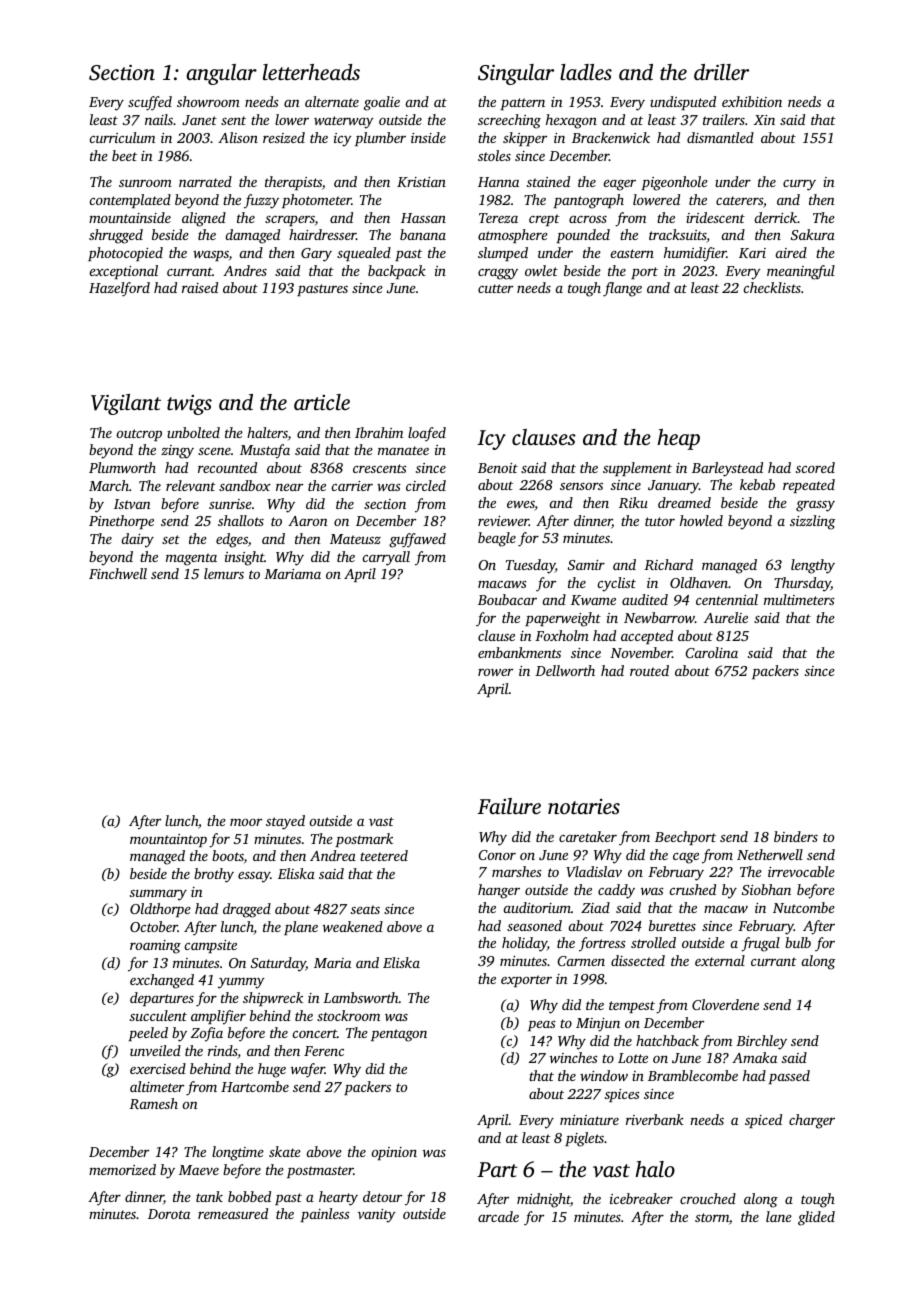  Describe the element at coordinates (712, 1217) in the image. I see `storm` at that location.
